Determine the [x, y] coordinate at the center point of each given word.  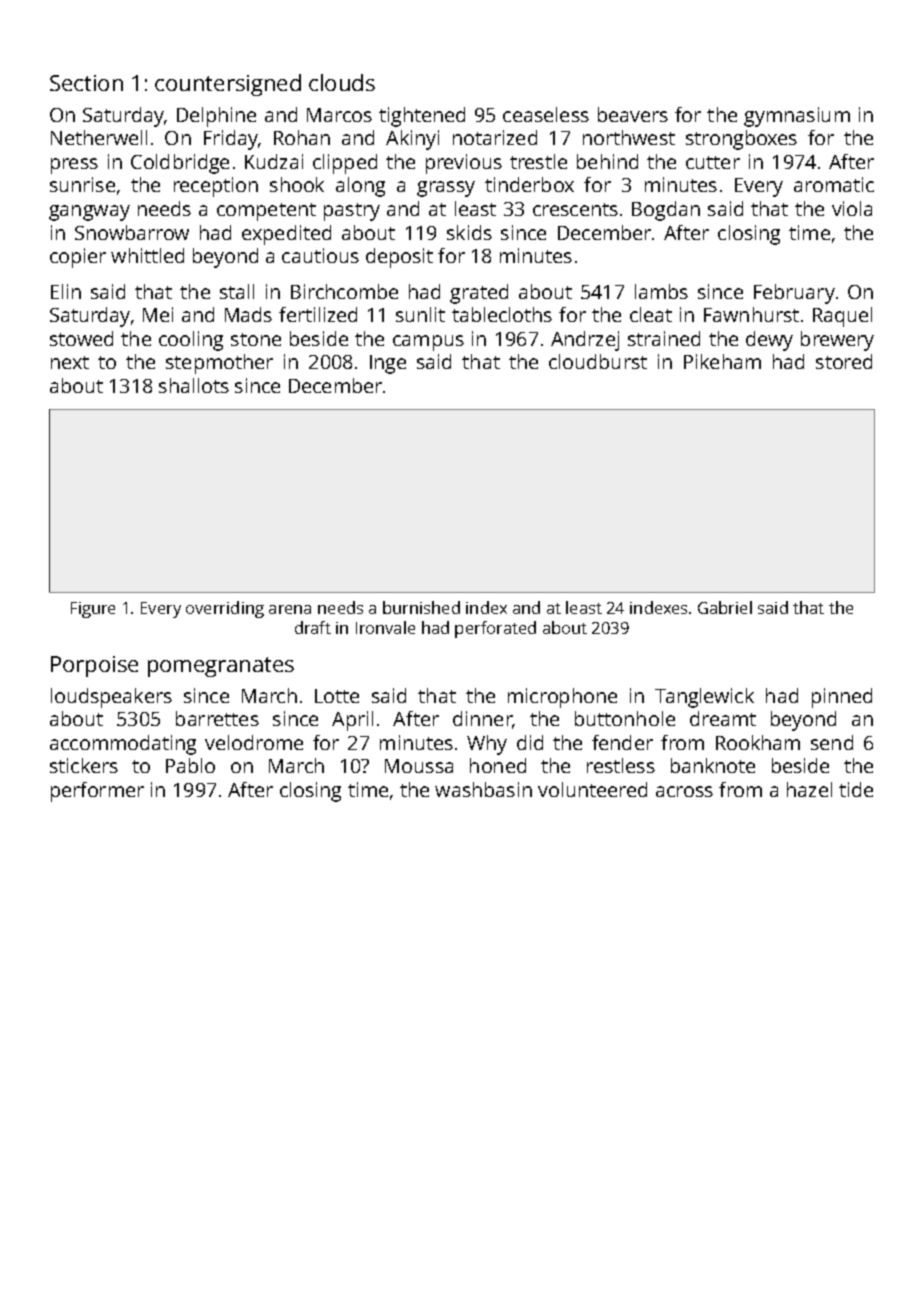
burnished [421, 607]
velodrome [254, 742]
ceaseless [546, 114]
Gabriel [725, 607]
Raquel [842, 317]
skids [469, 232]
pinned [842, 698]
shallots [194, 385]
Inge [388, 364]
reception [216, 187]
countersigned [228, 85]
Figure [93, 610]
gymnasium [797, 117]
